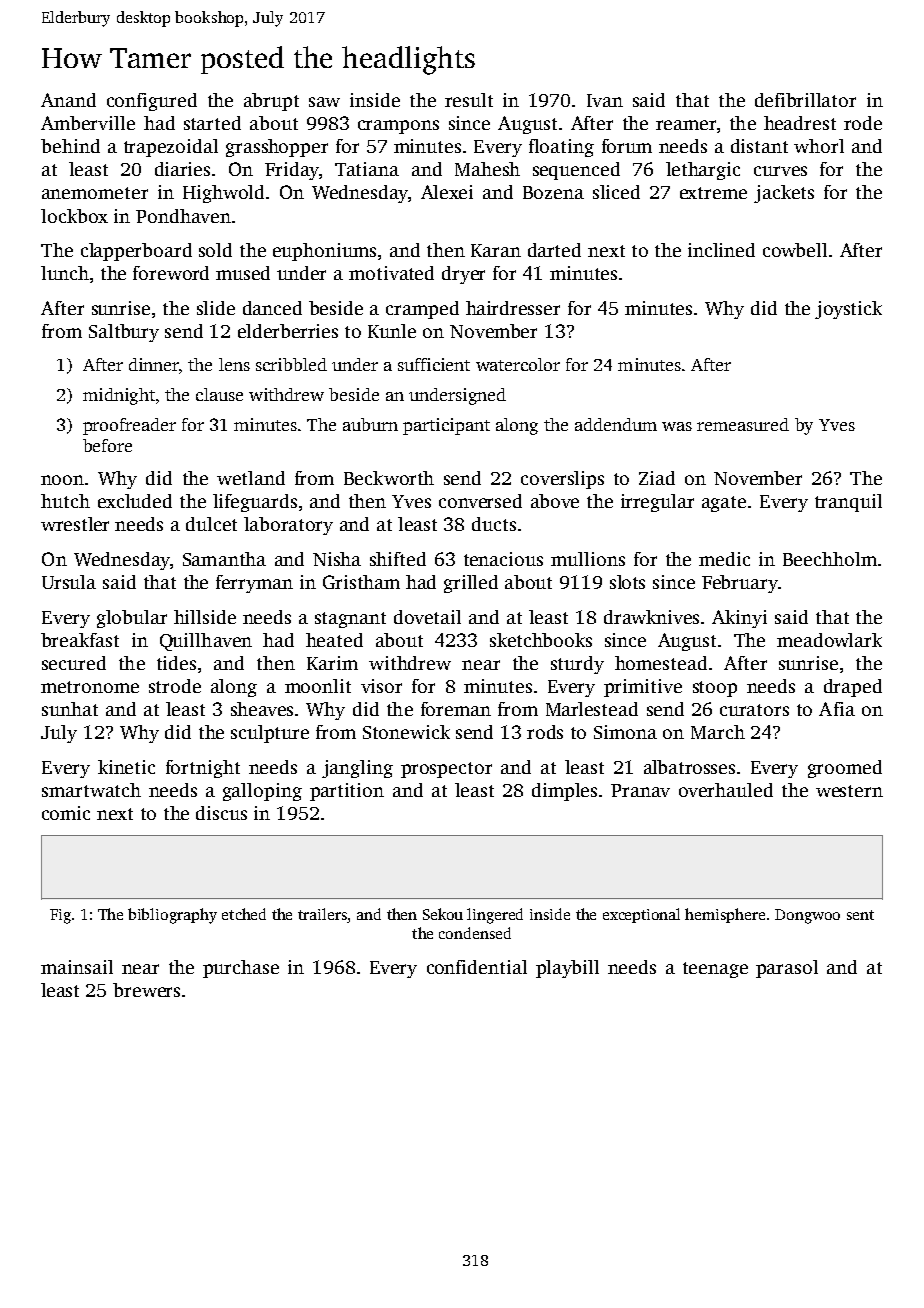 The image size is (924, 1308). Describe the element at coordinates (805, 100) in the screenshot. I see `defibrillator` at that location.
